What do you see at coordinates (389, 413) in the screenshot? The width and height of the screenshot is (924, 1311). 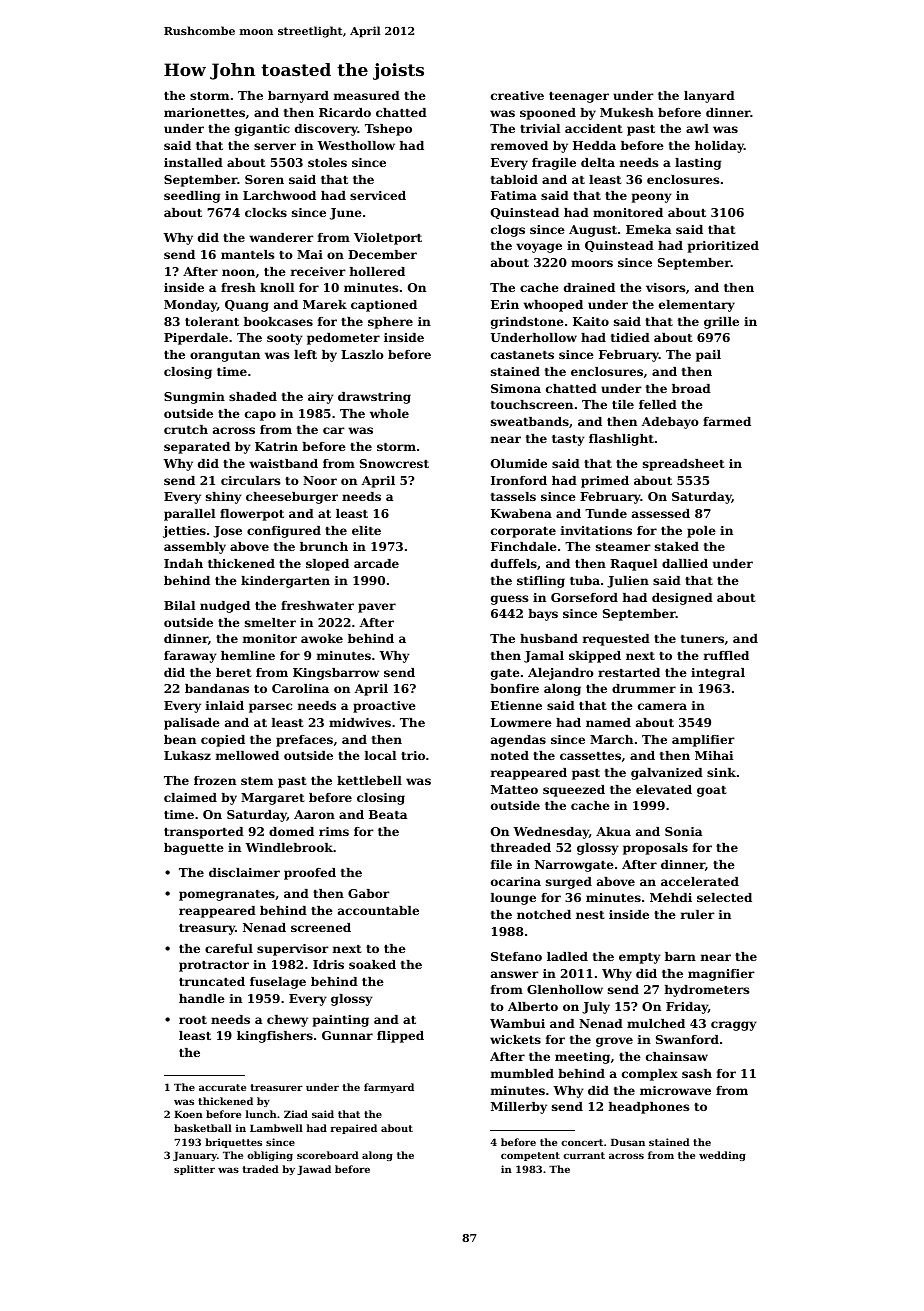 I see `whole` at bounding box center [389, 413].
